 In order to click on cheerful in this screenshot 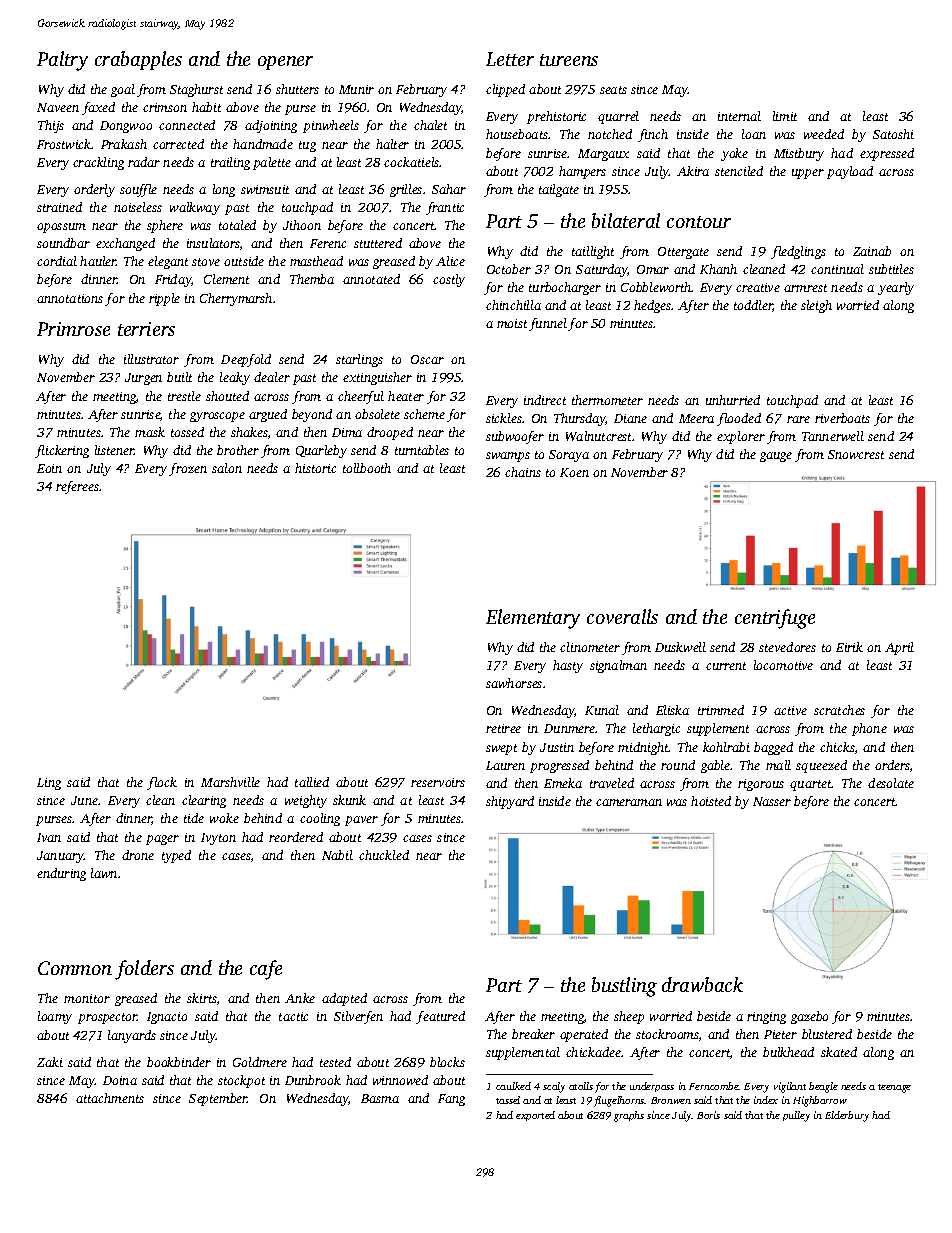, I will do `click(361, 397)`.
